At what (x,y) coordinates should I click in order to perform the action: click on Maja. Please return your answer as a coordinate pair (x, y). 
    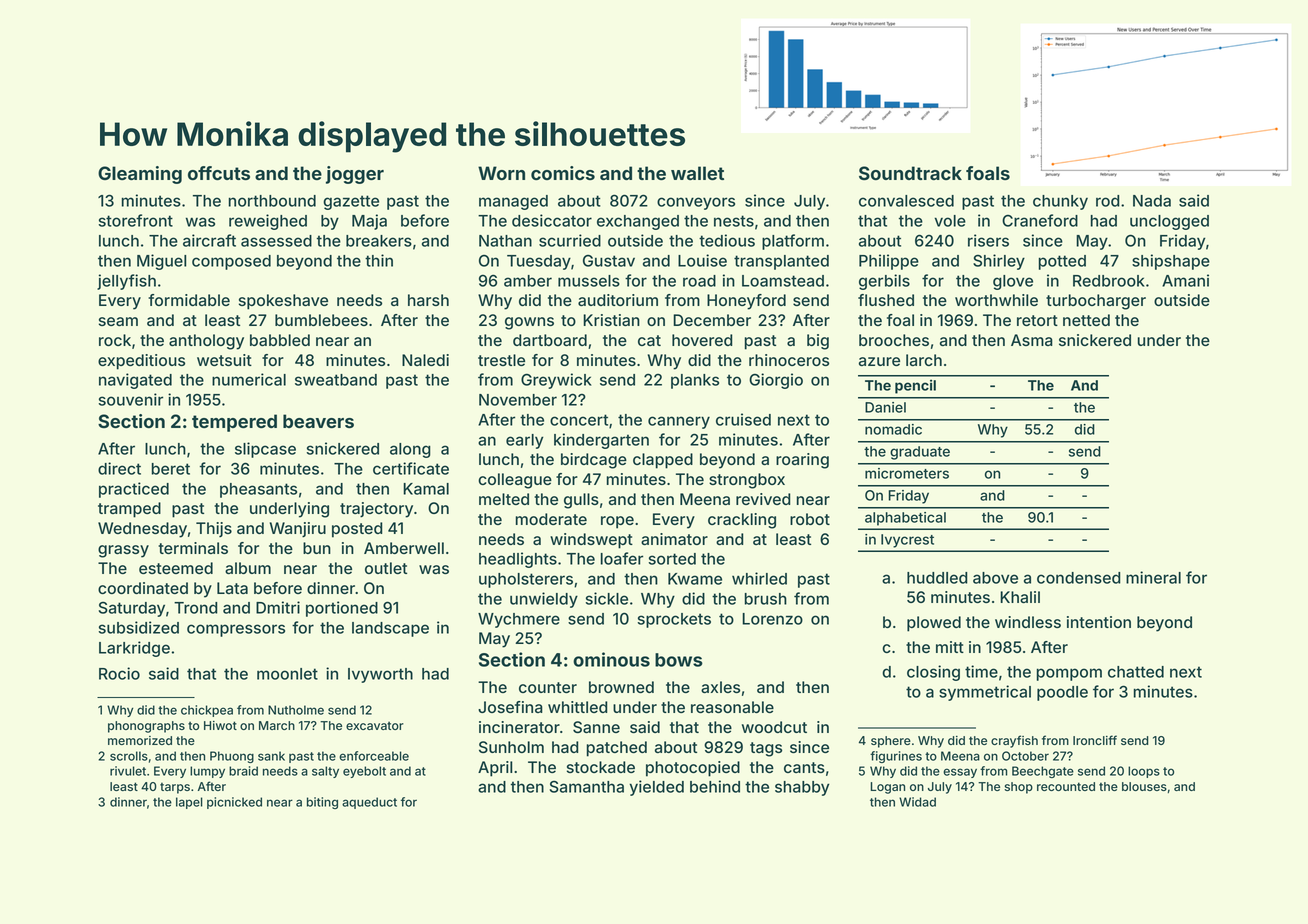
    Looking at the image, I should click on (369, 222).
